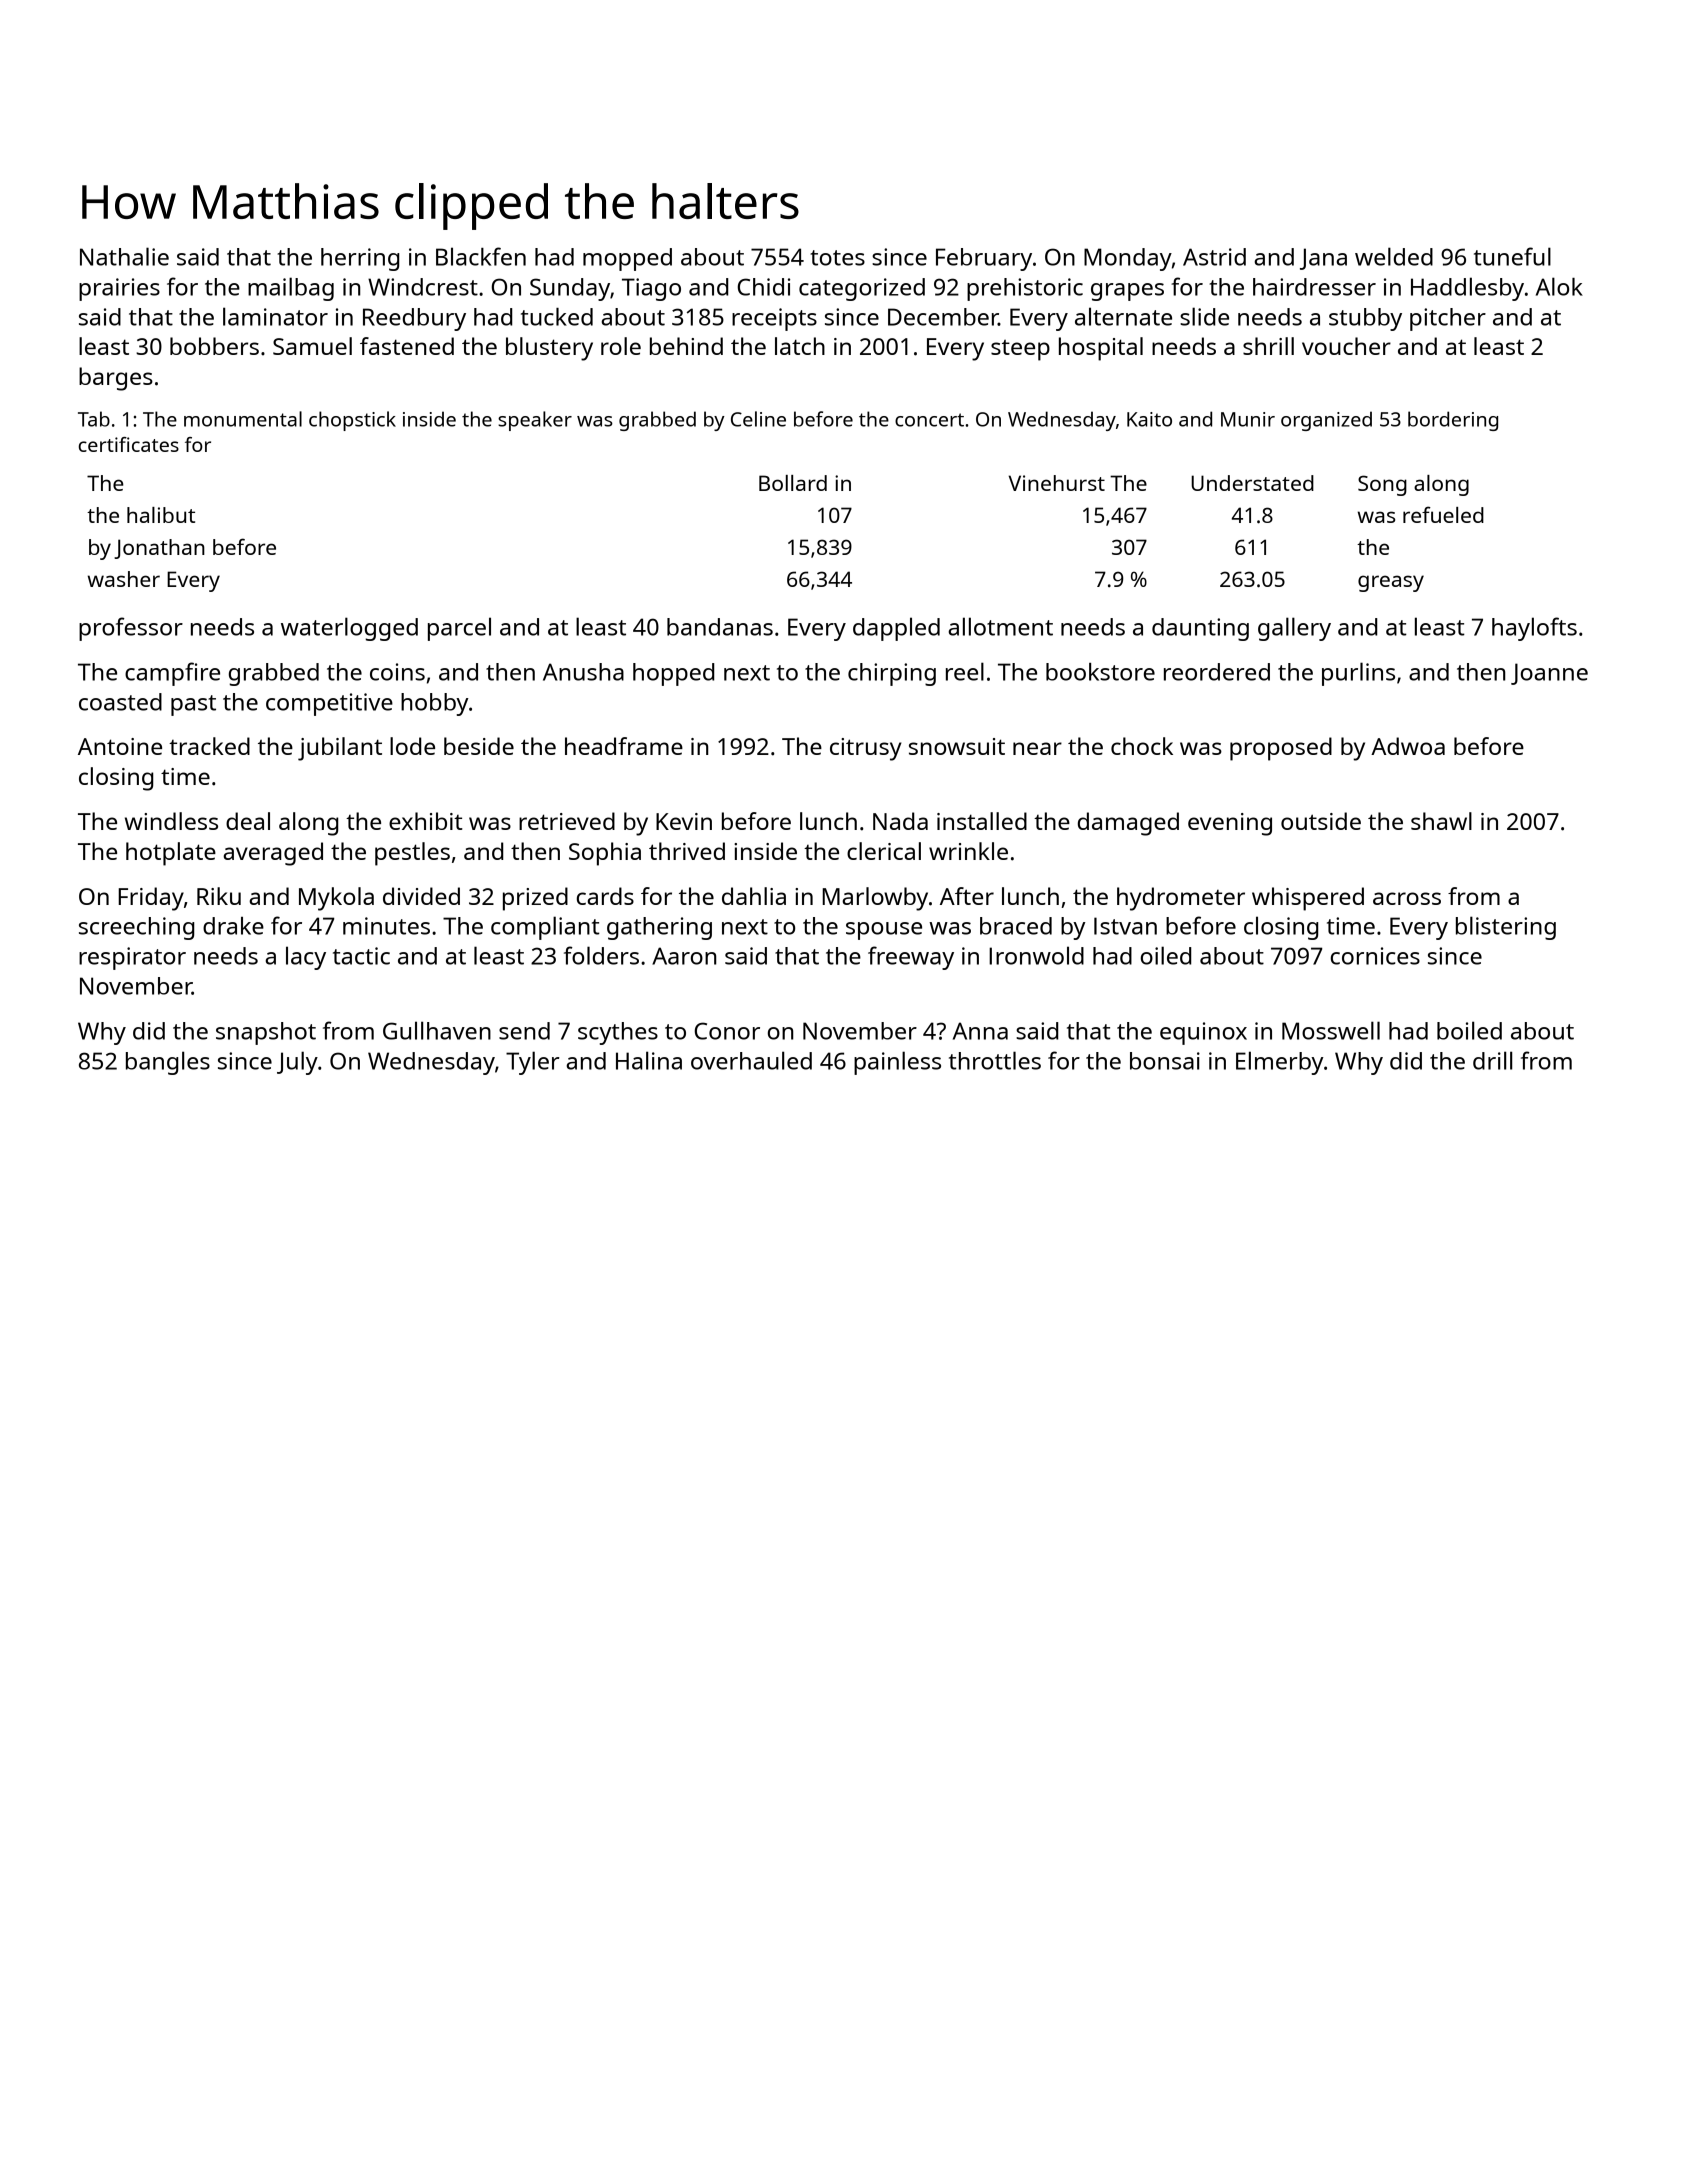 This screenshot has width=1683, height=2178. What do you see at coordinates (297, 1063) in the screenshot?
I see `July` at bounding box center [297, 1063].
